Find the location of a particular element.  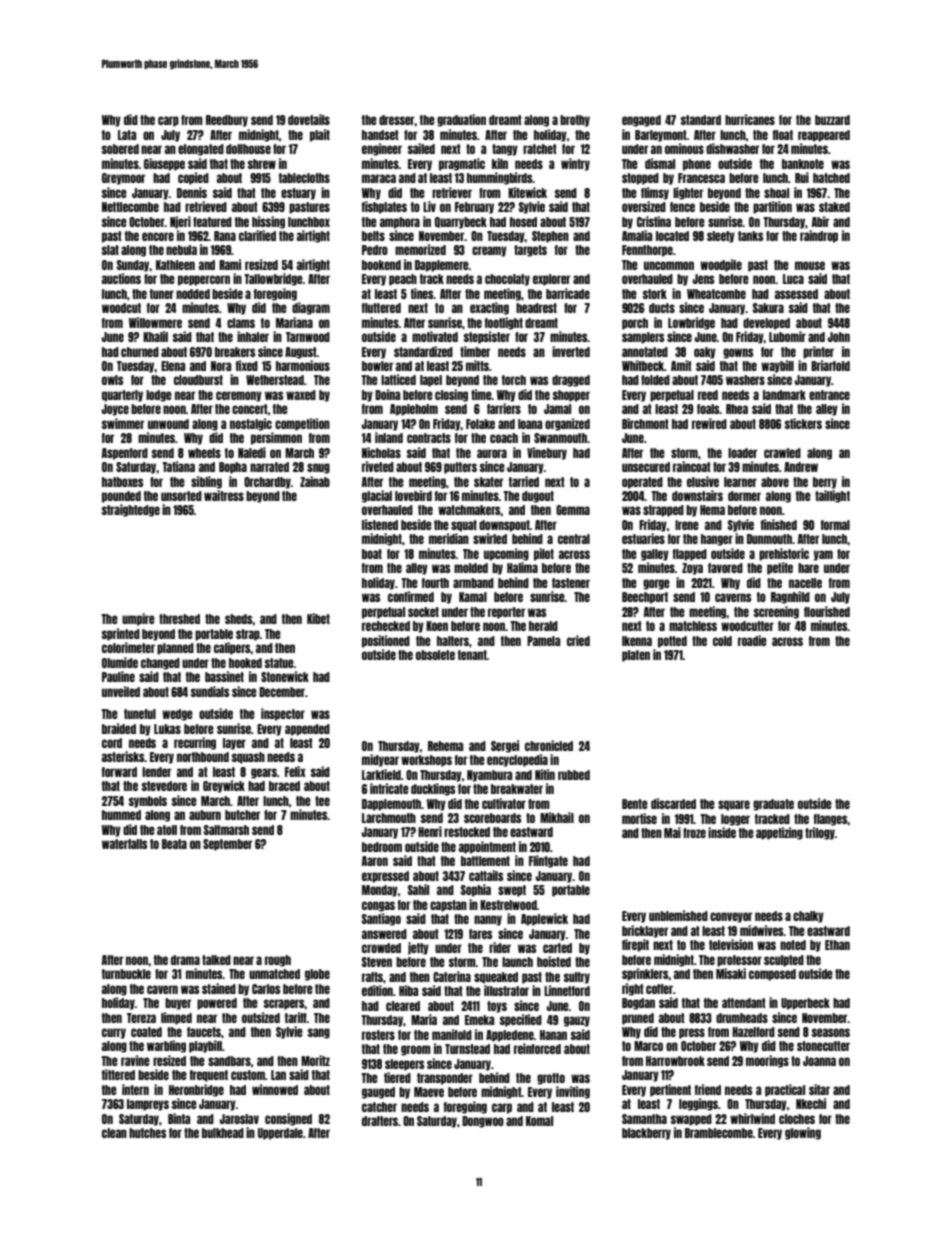

roadie is located at coordinates (752, 640).
